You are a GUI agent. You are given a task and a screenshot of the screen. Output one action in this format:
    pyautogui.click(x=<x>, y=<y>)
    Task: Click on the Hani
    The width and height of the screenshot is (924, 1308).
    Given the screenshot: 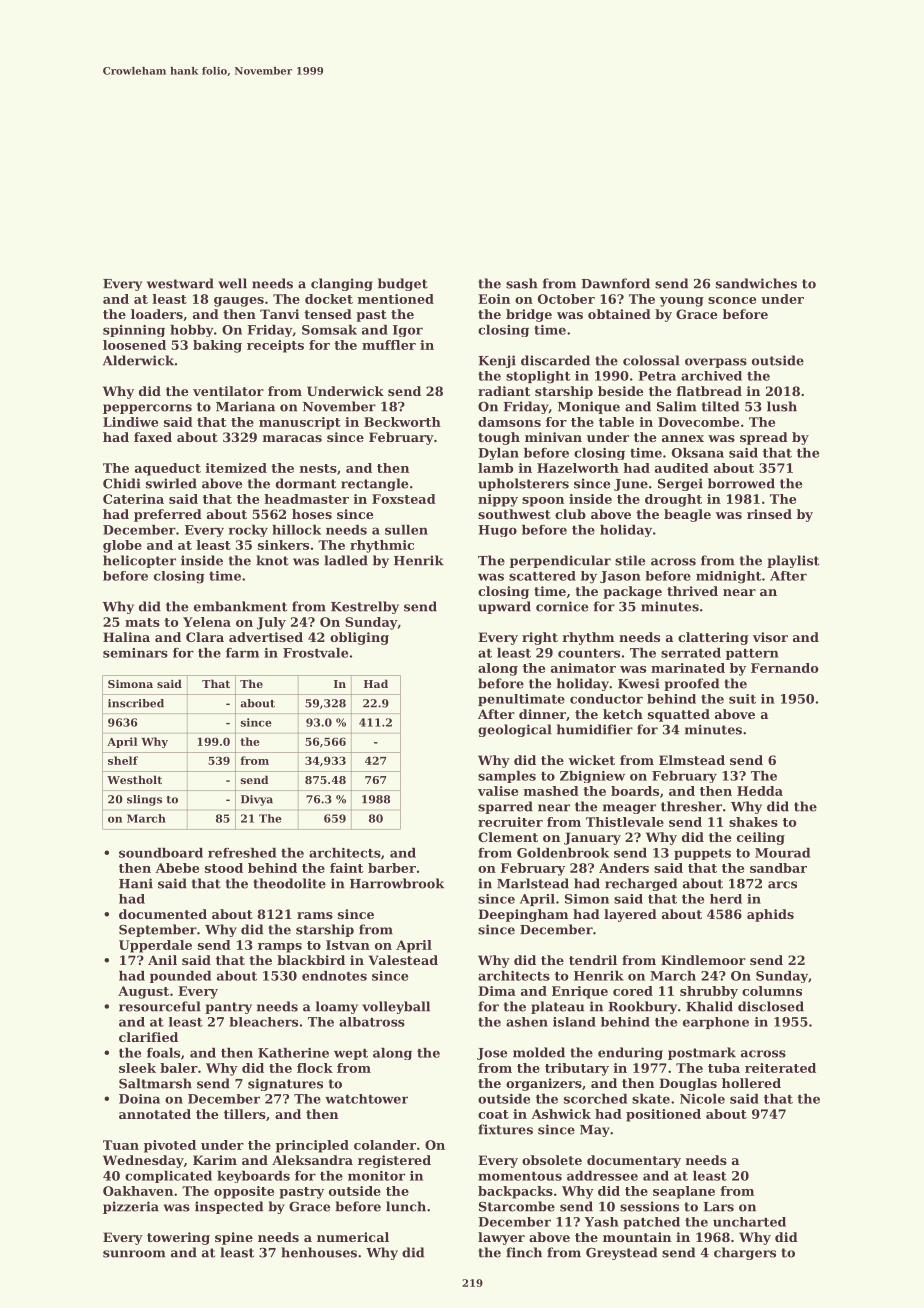 What is the action you would take?
    pyautogui.click(x=136, y=883)
